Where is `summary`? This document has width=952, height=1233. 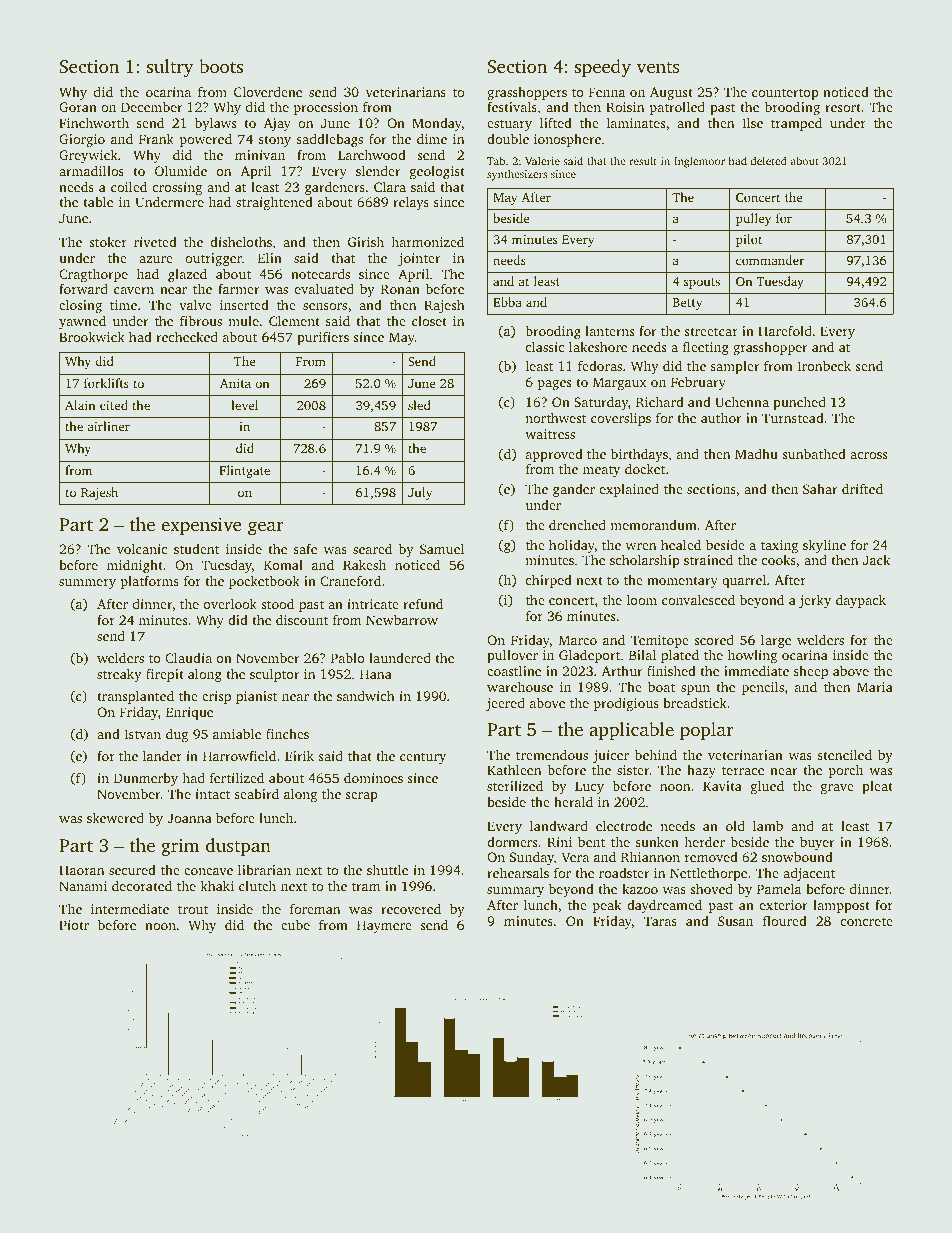 summary is located at coordinates (515, 892).
